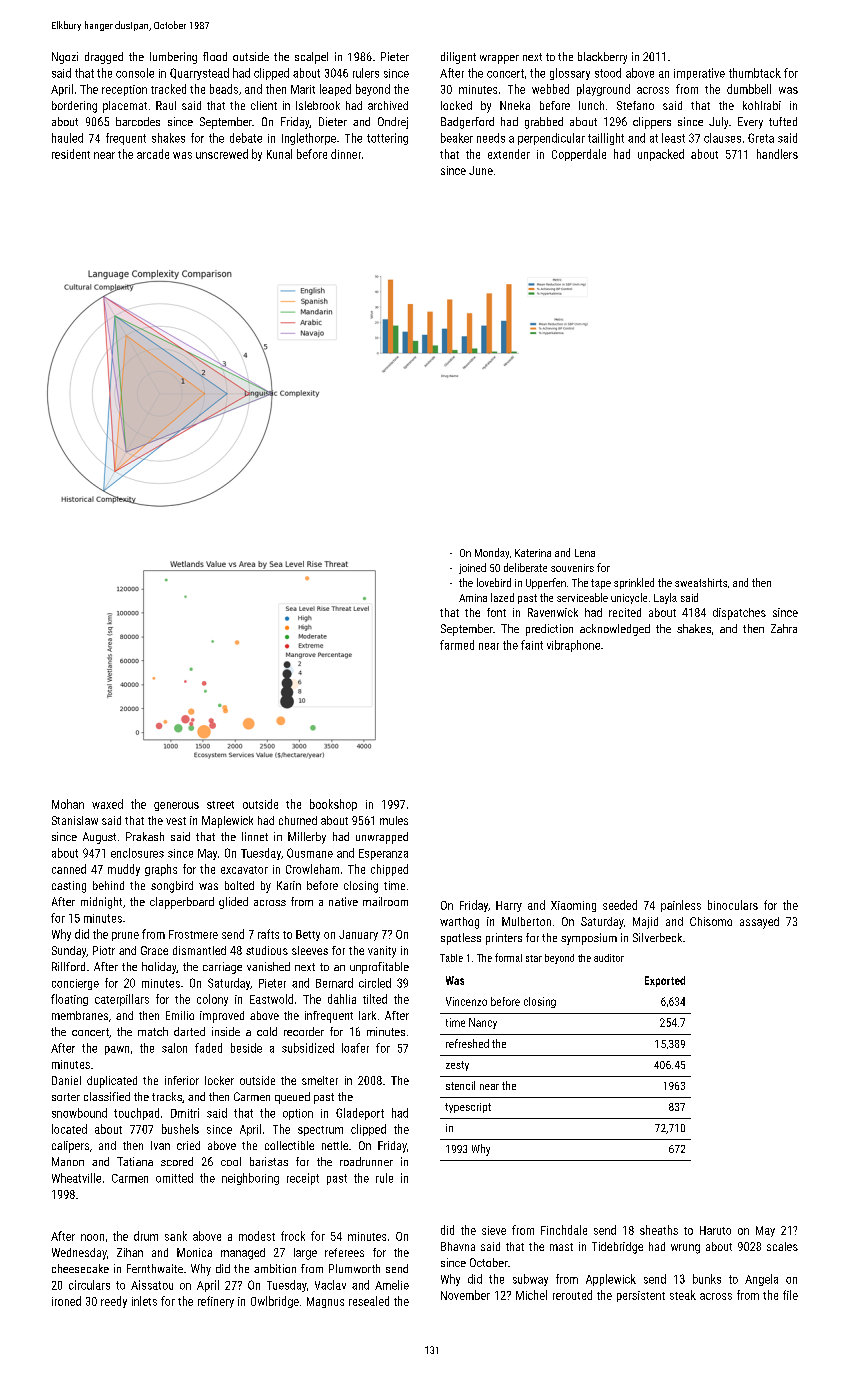 The image size is (849, 1400). I want to click on farmed, so click(457, 645).
